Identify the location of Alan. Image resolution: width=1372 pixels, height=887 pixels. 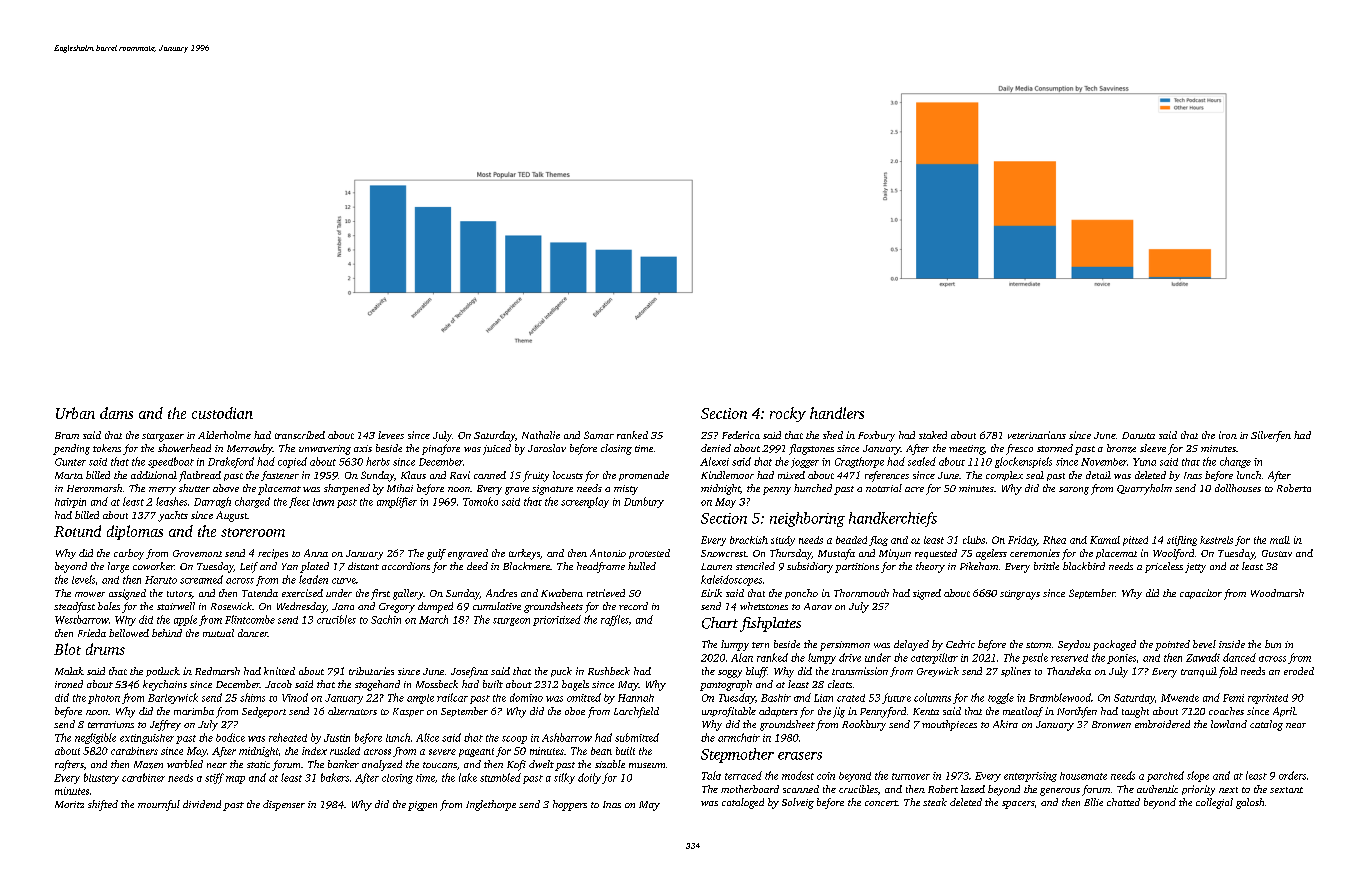
(742, 657).
